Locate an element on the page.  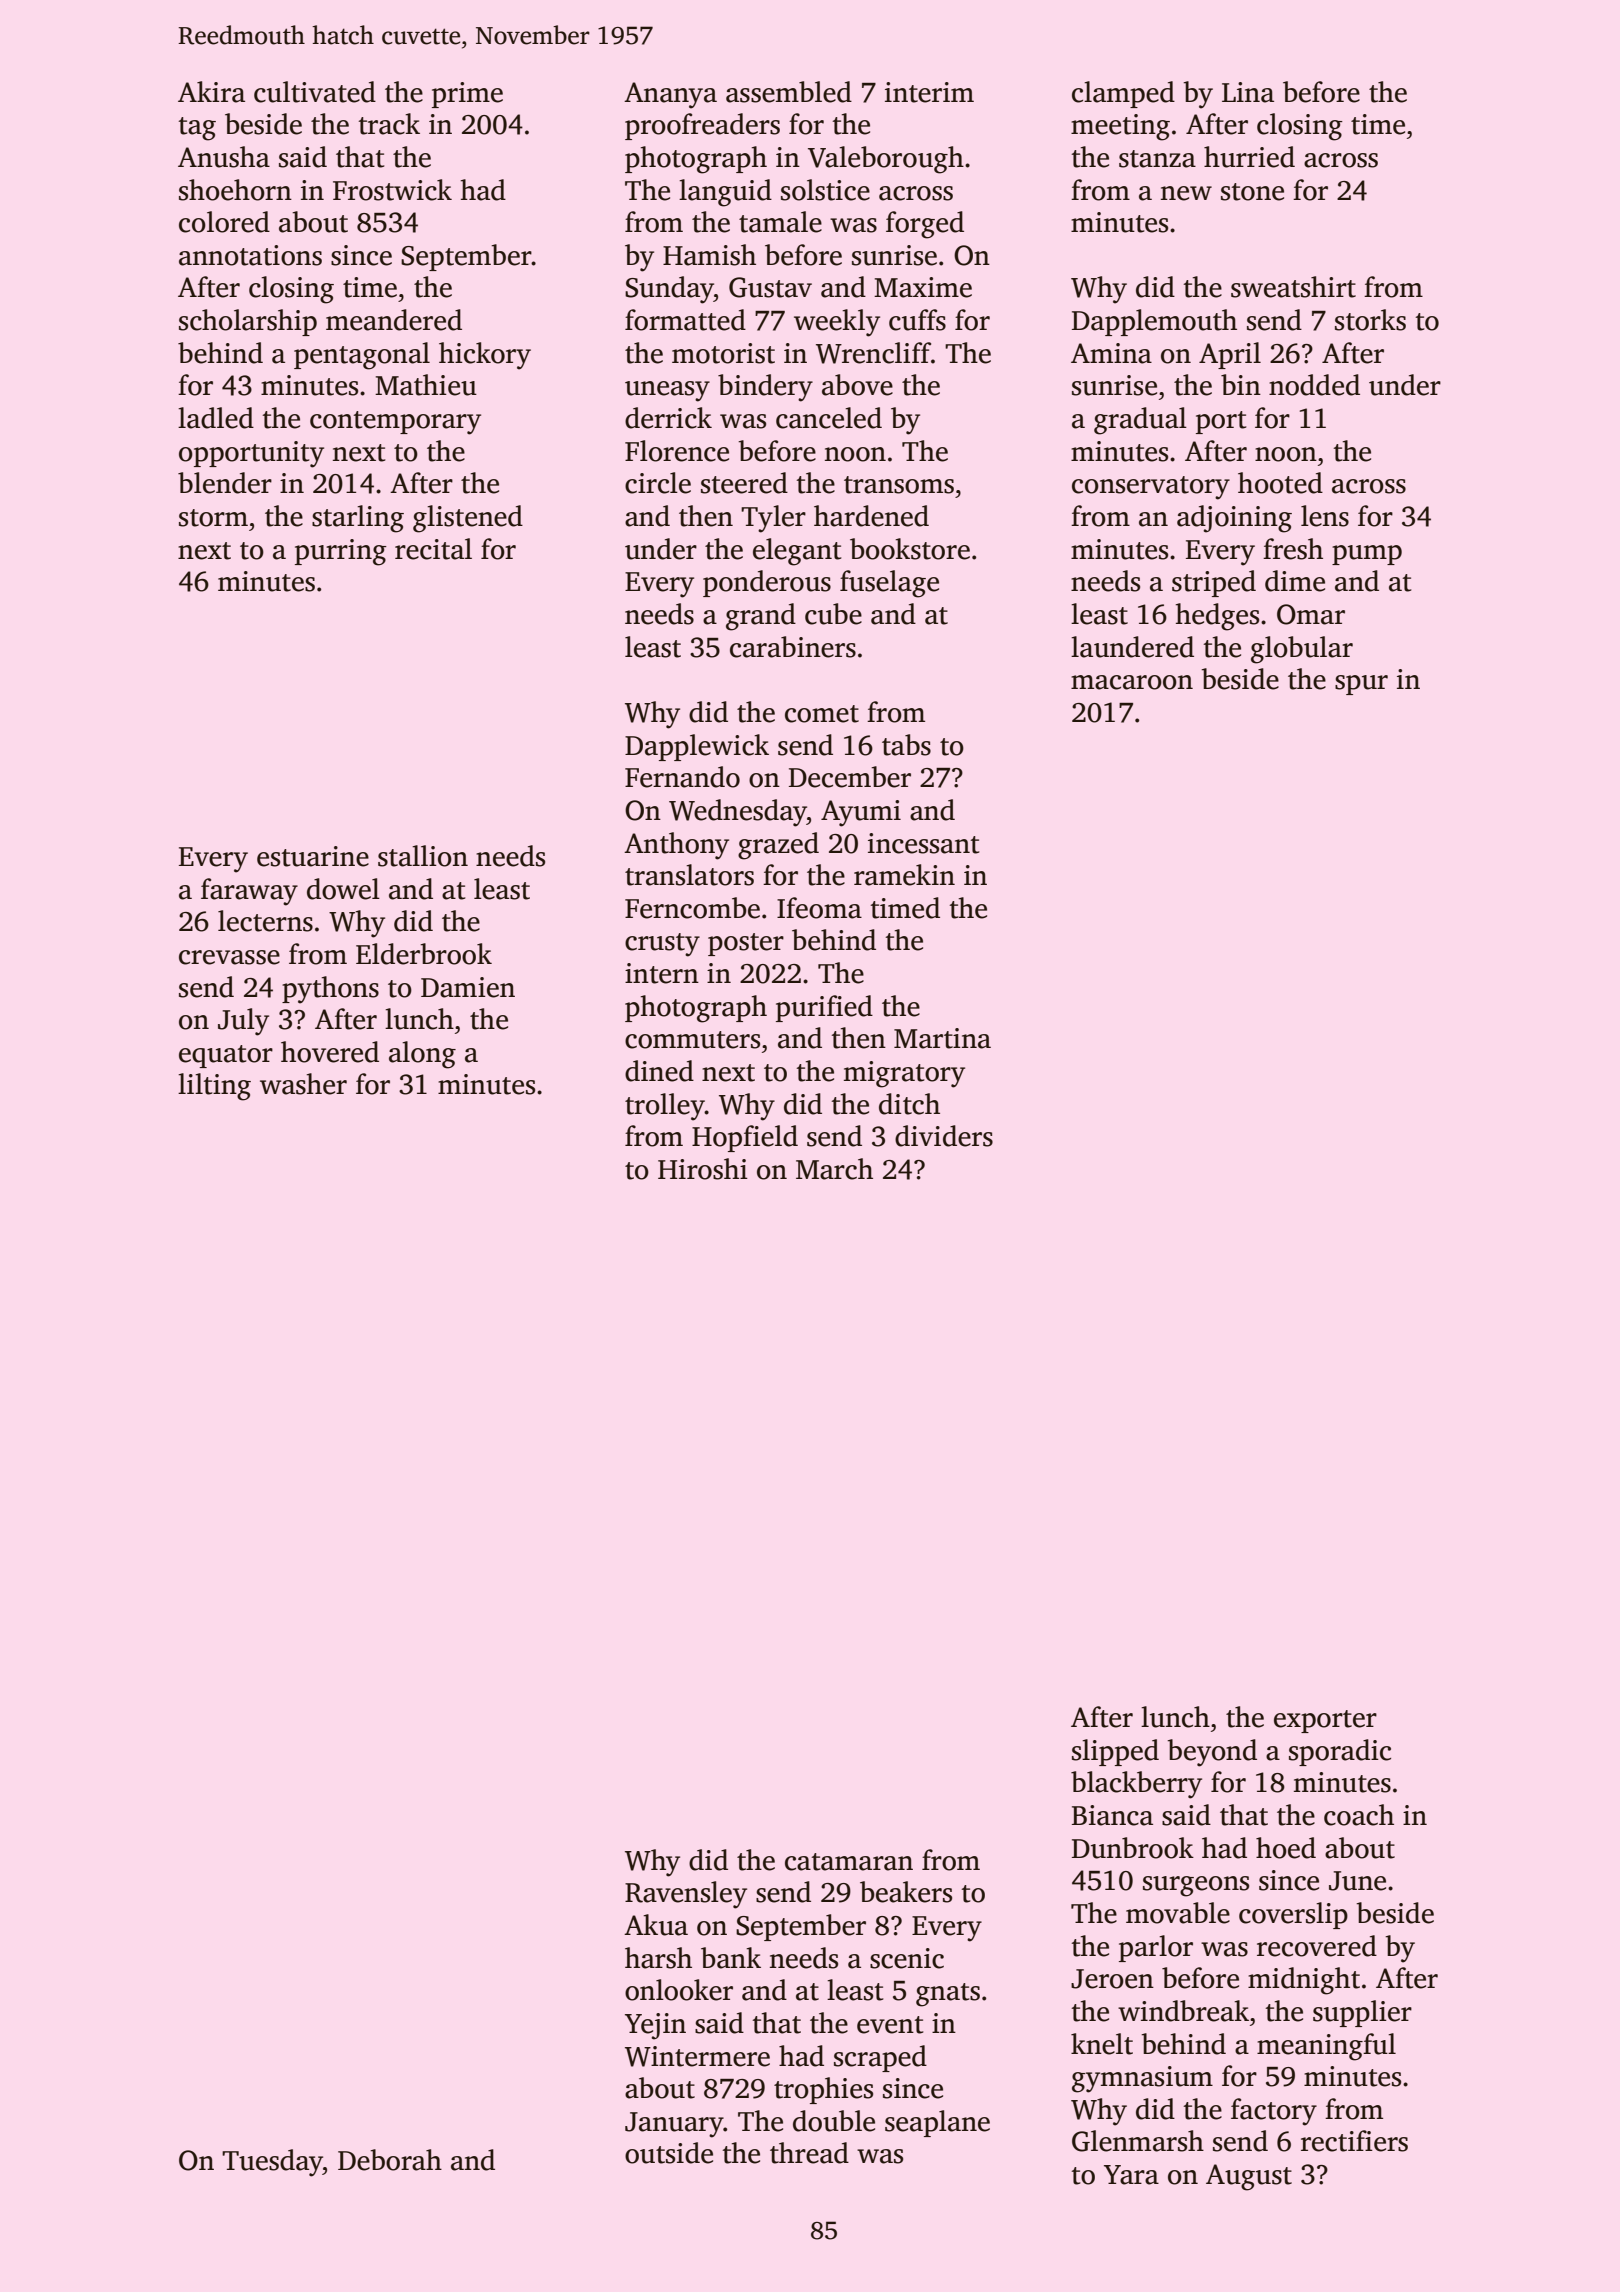
spur is located at coordinates (1361, 685).
